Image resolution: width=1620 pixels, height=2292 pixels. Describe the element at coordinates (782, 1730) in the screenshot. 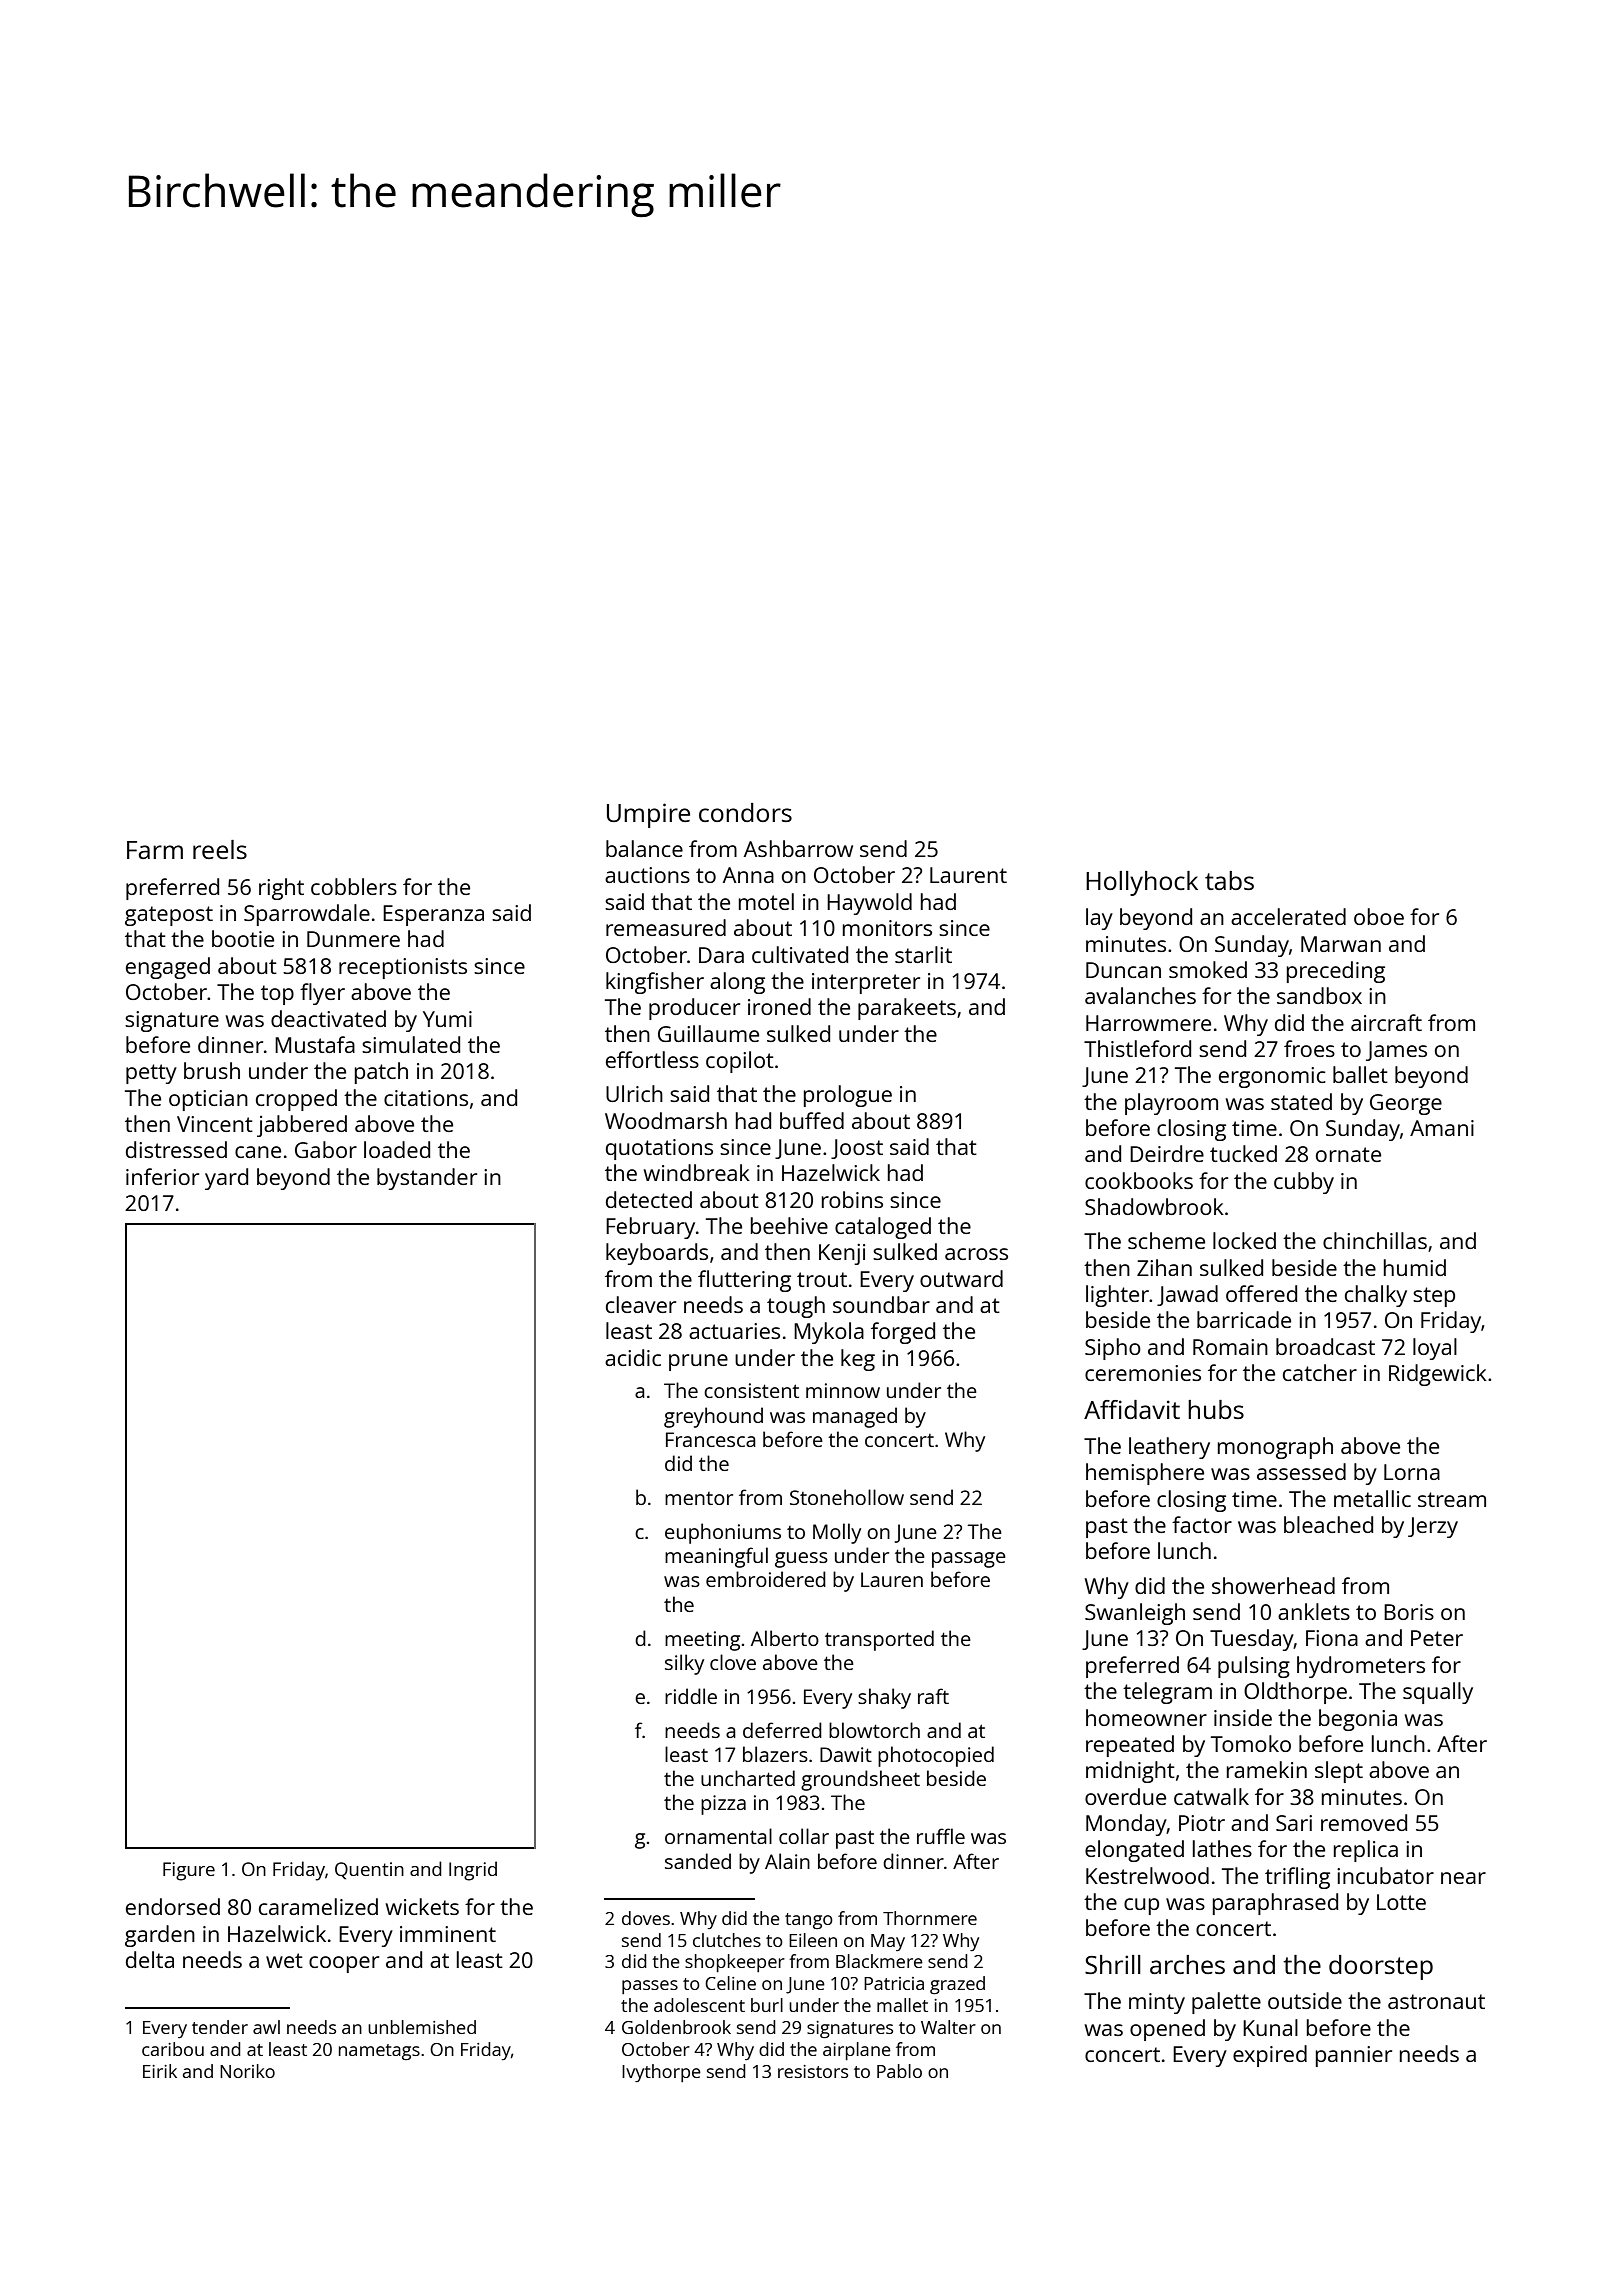

I see `deferred` at that location.
